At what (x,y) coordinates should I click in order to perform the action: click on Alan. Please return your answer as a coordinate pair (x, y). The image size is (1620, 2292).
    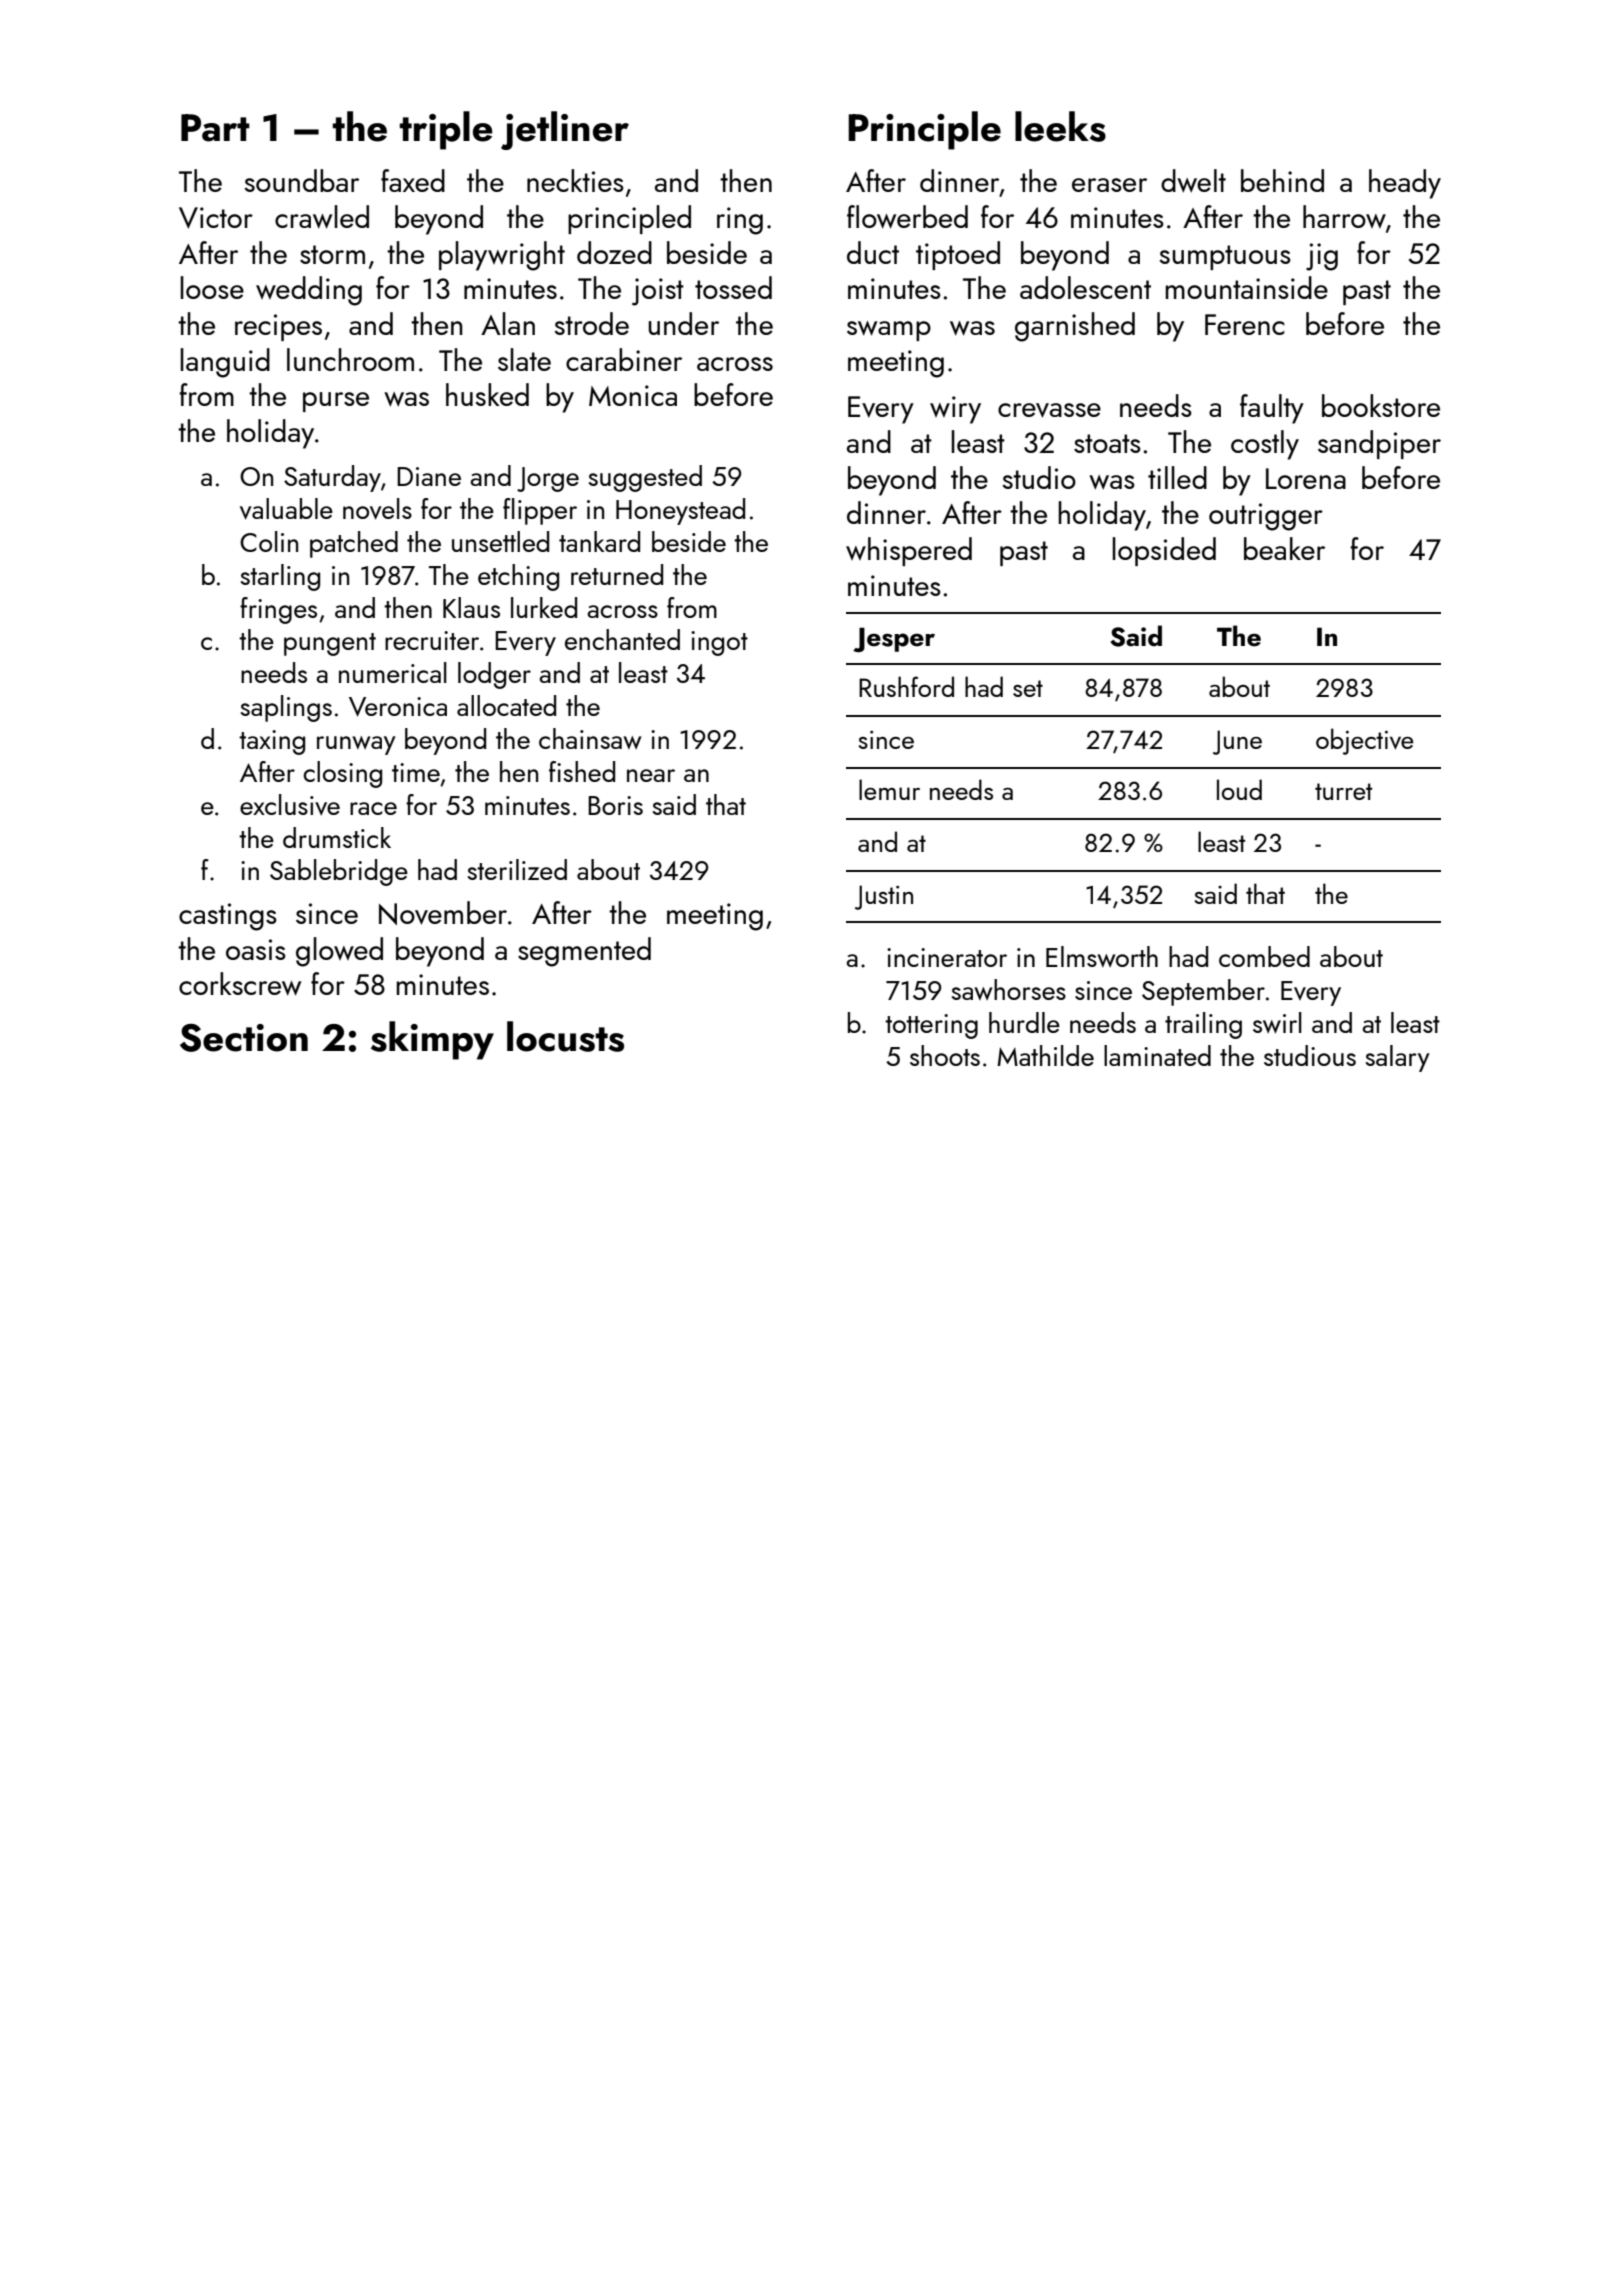
    Looking at the image, I should click on (508, 323).
